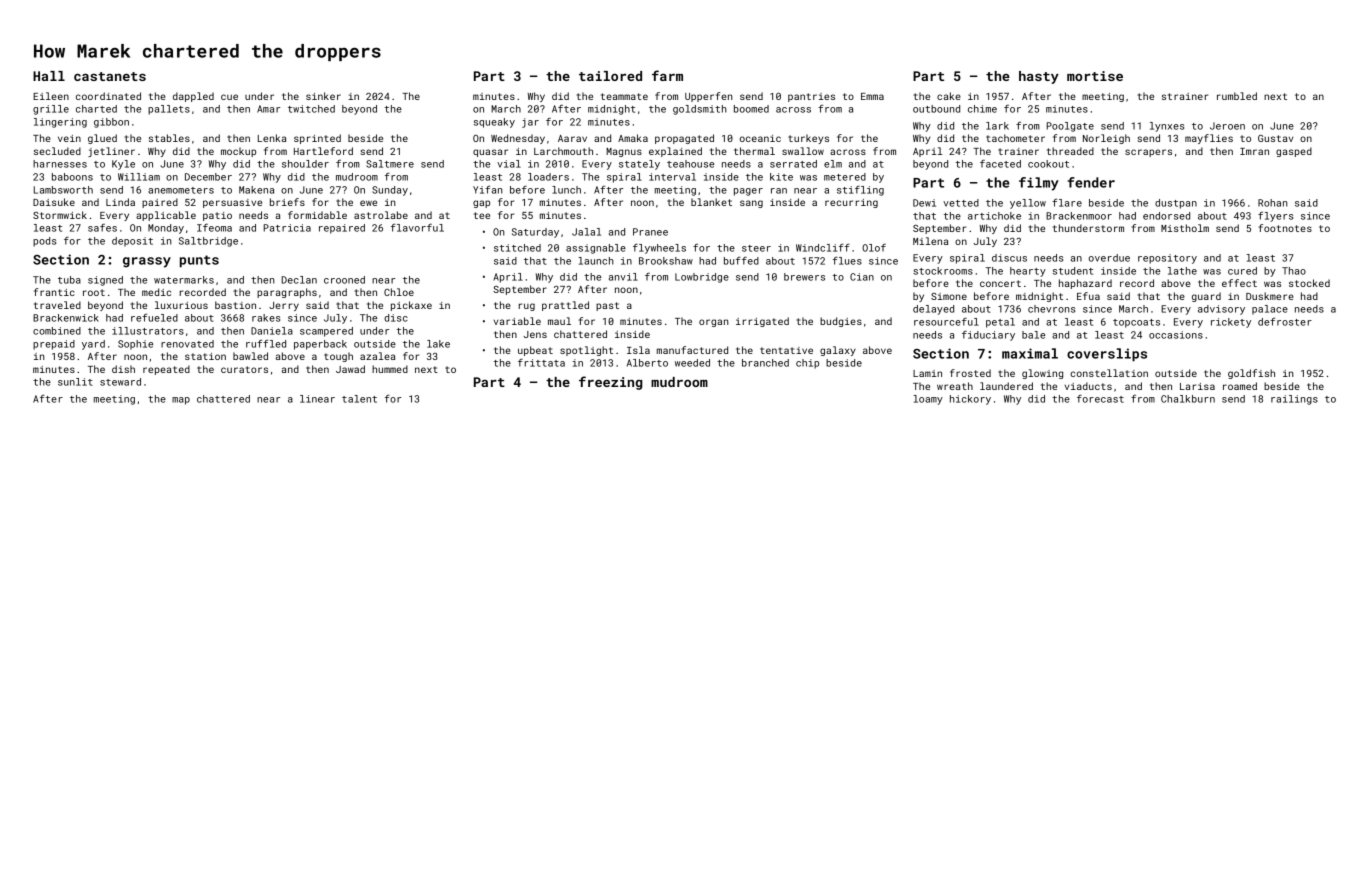 Image resolution: width=1372 pixels, height=887 pixels. Describe the element at coordinates (714, 323) in the screenshot. I see `organ` at that location.
